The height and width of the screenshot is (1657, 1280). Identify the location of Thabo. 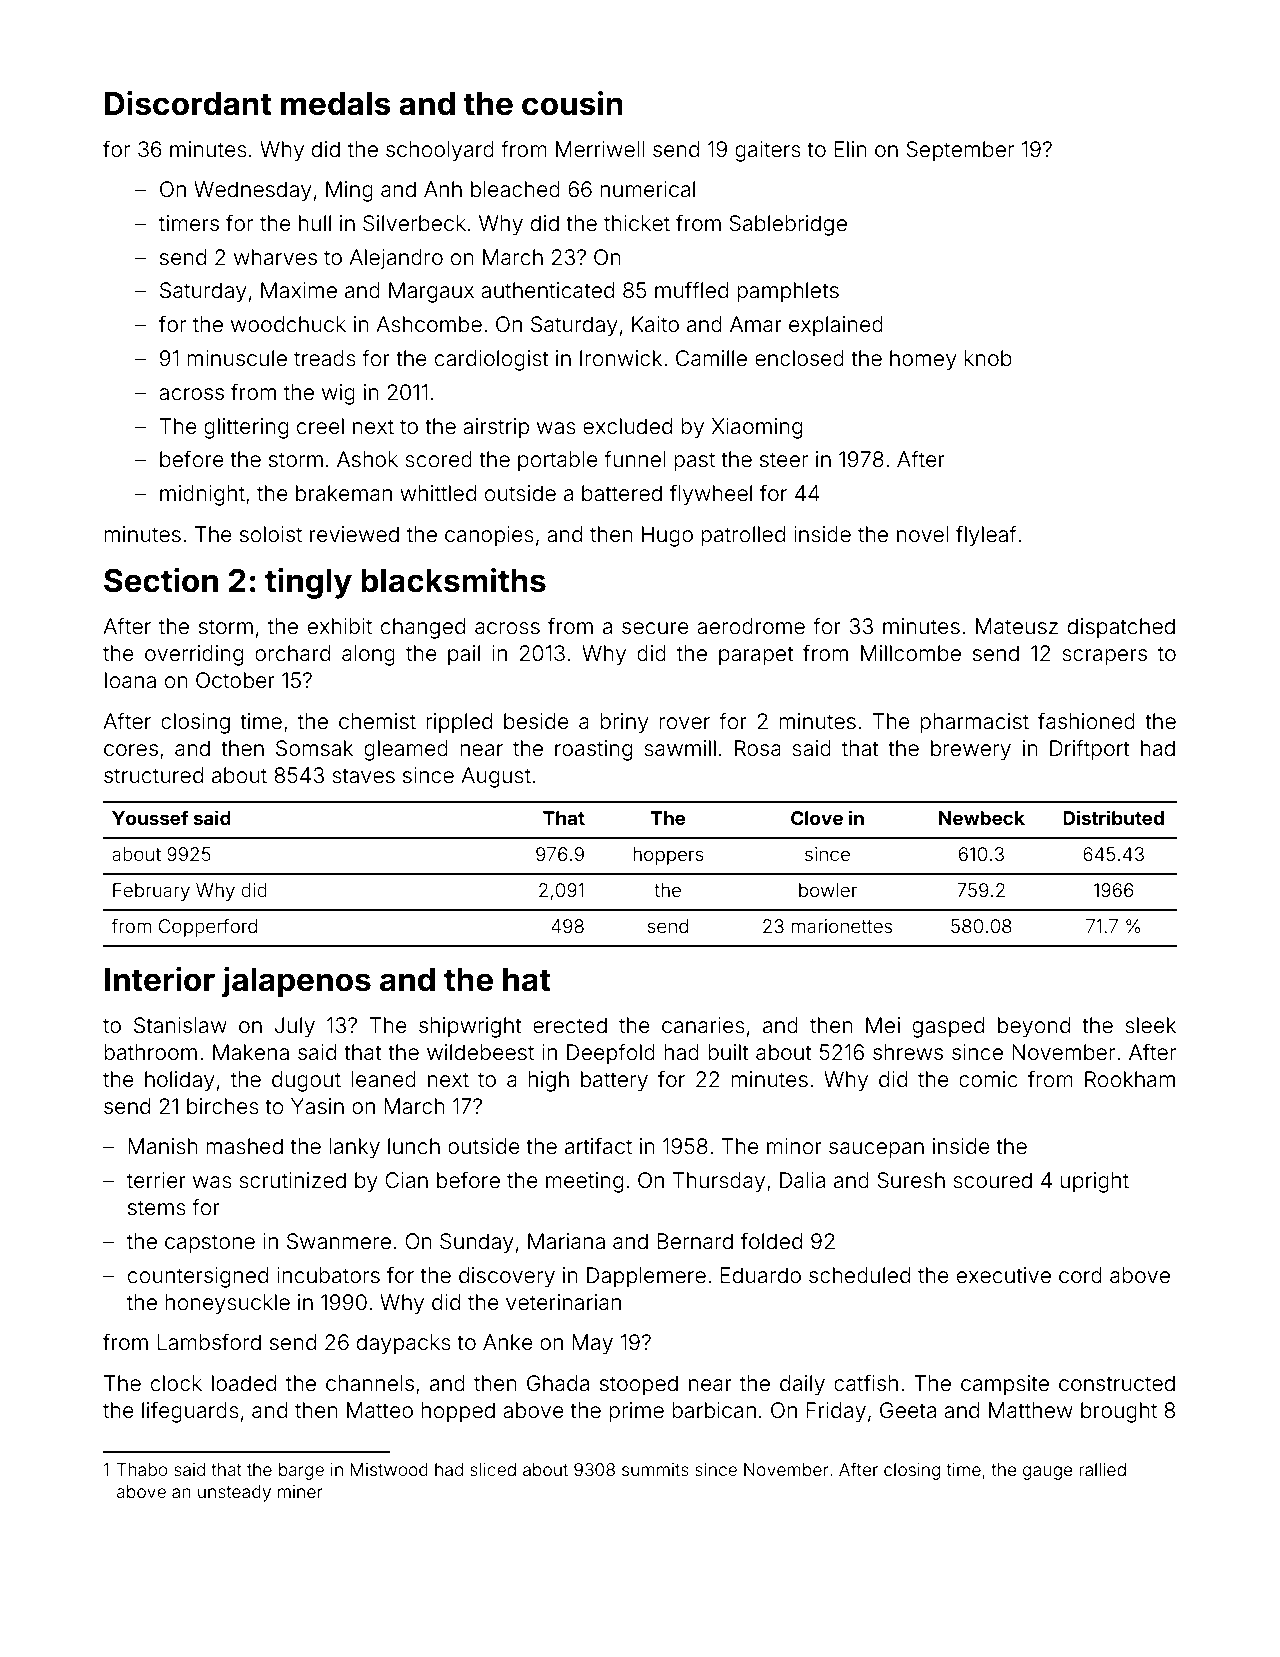
(142, 1469).
